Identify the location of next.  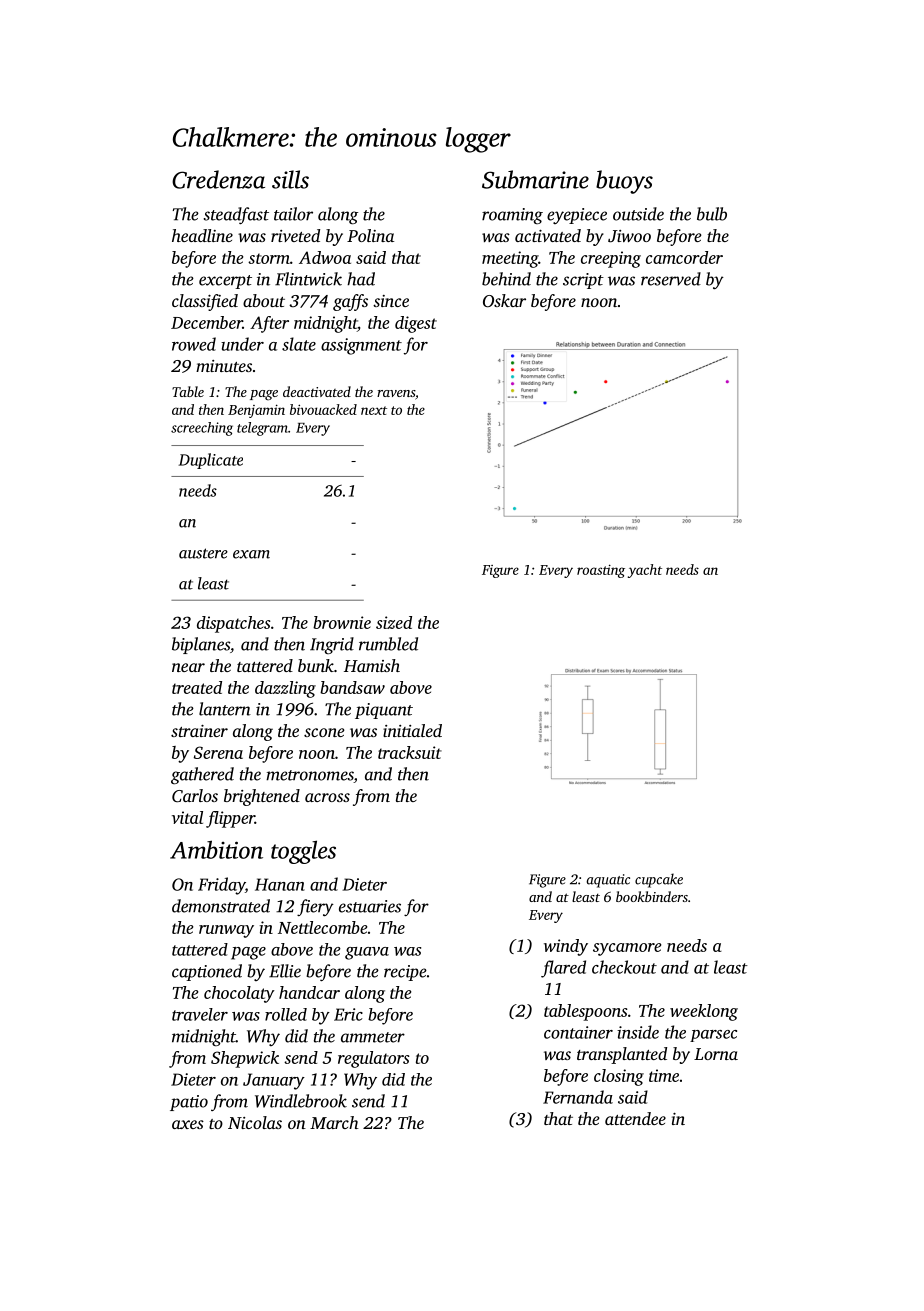
(374, 410).
